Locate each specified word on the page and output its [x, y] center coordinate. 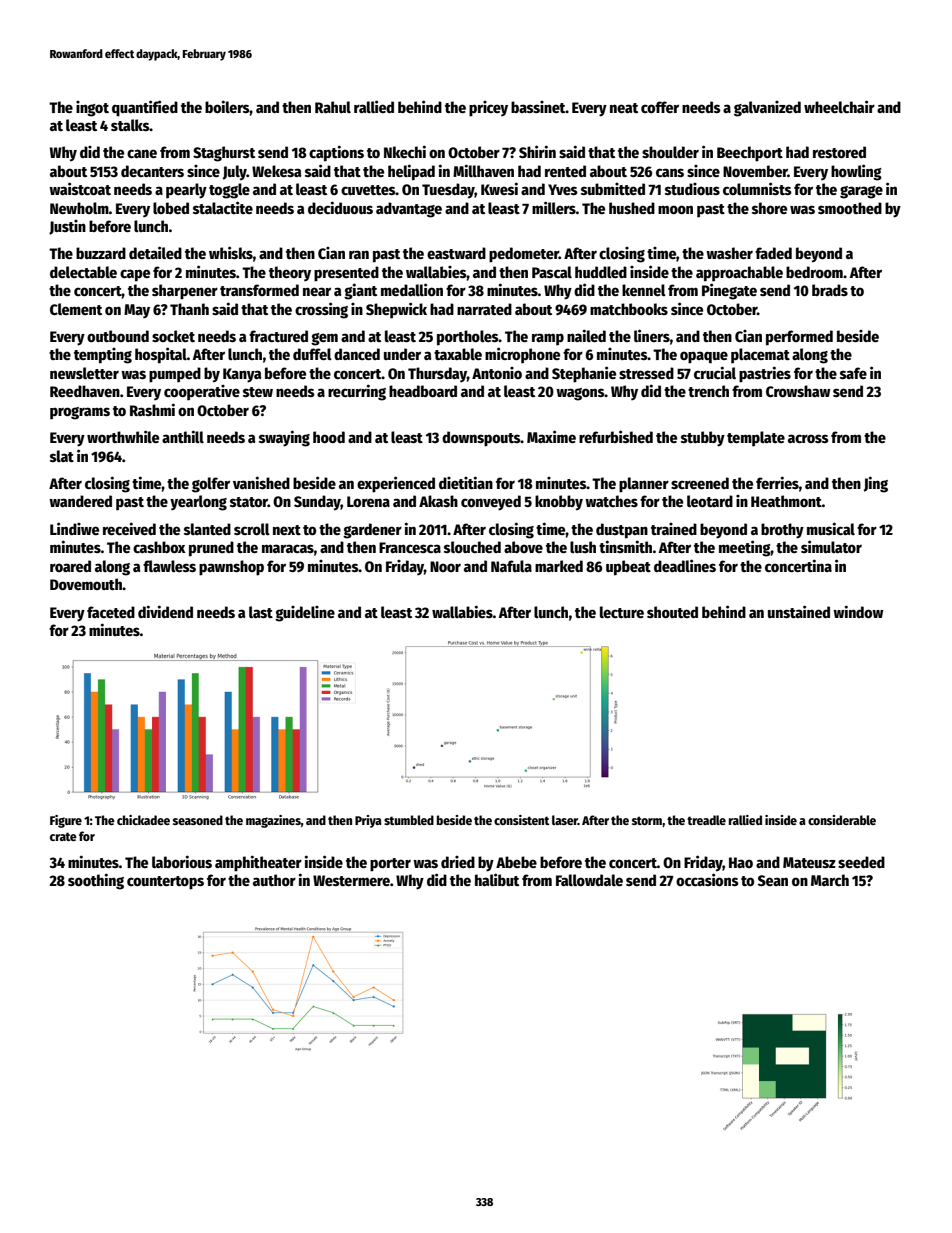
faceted [111, 612]
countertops [165, 883]
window [858, 611]
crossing [321, 310]
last [261, 612]
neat [624, 108]
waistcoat [80, 188]
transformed [259, 290]
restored [839, 152]
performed [799, 338]
